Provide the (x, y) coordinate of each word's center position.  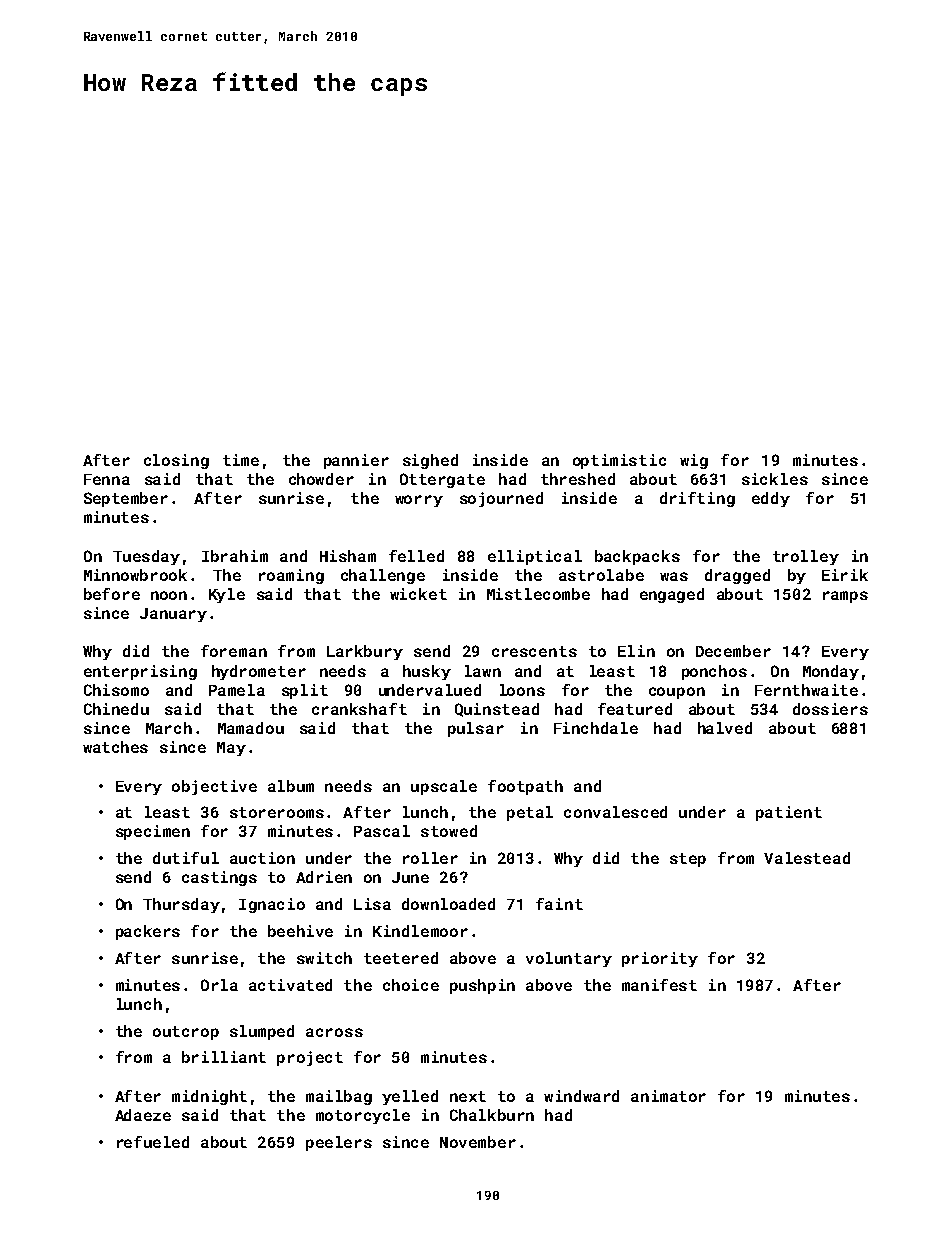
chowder (321, 479)
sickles (775, 479)
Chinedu (116, 709)
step (688, 860)
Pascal (382, 831)
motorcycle (363, 1116)
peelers (339, 1143)
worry (419, 501)
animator (668, 1096)
